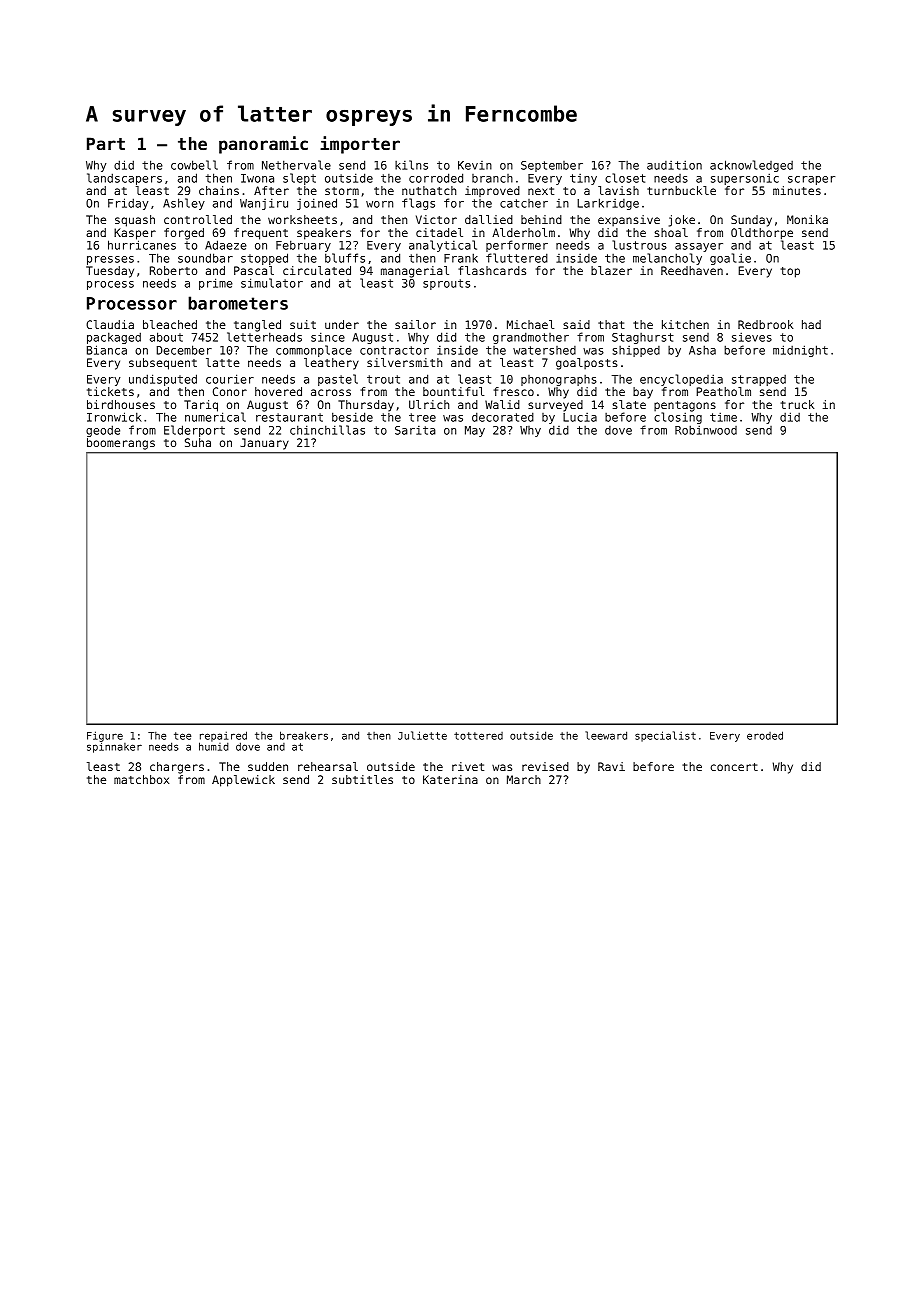 The width and height of the screenshot is (924, 1308). I want to click on May, so click(475, 431).
